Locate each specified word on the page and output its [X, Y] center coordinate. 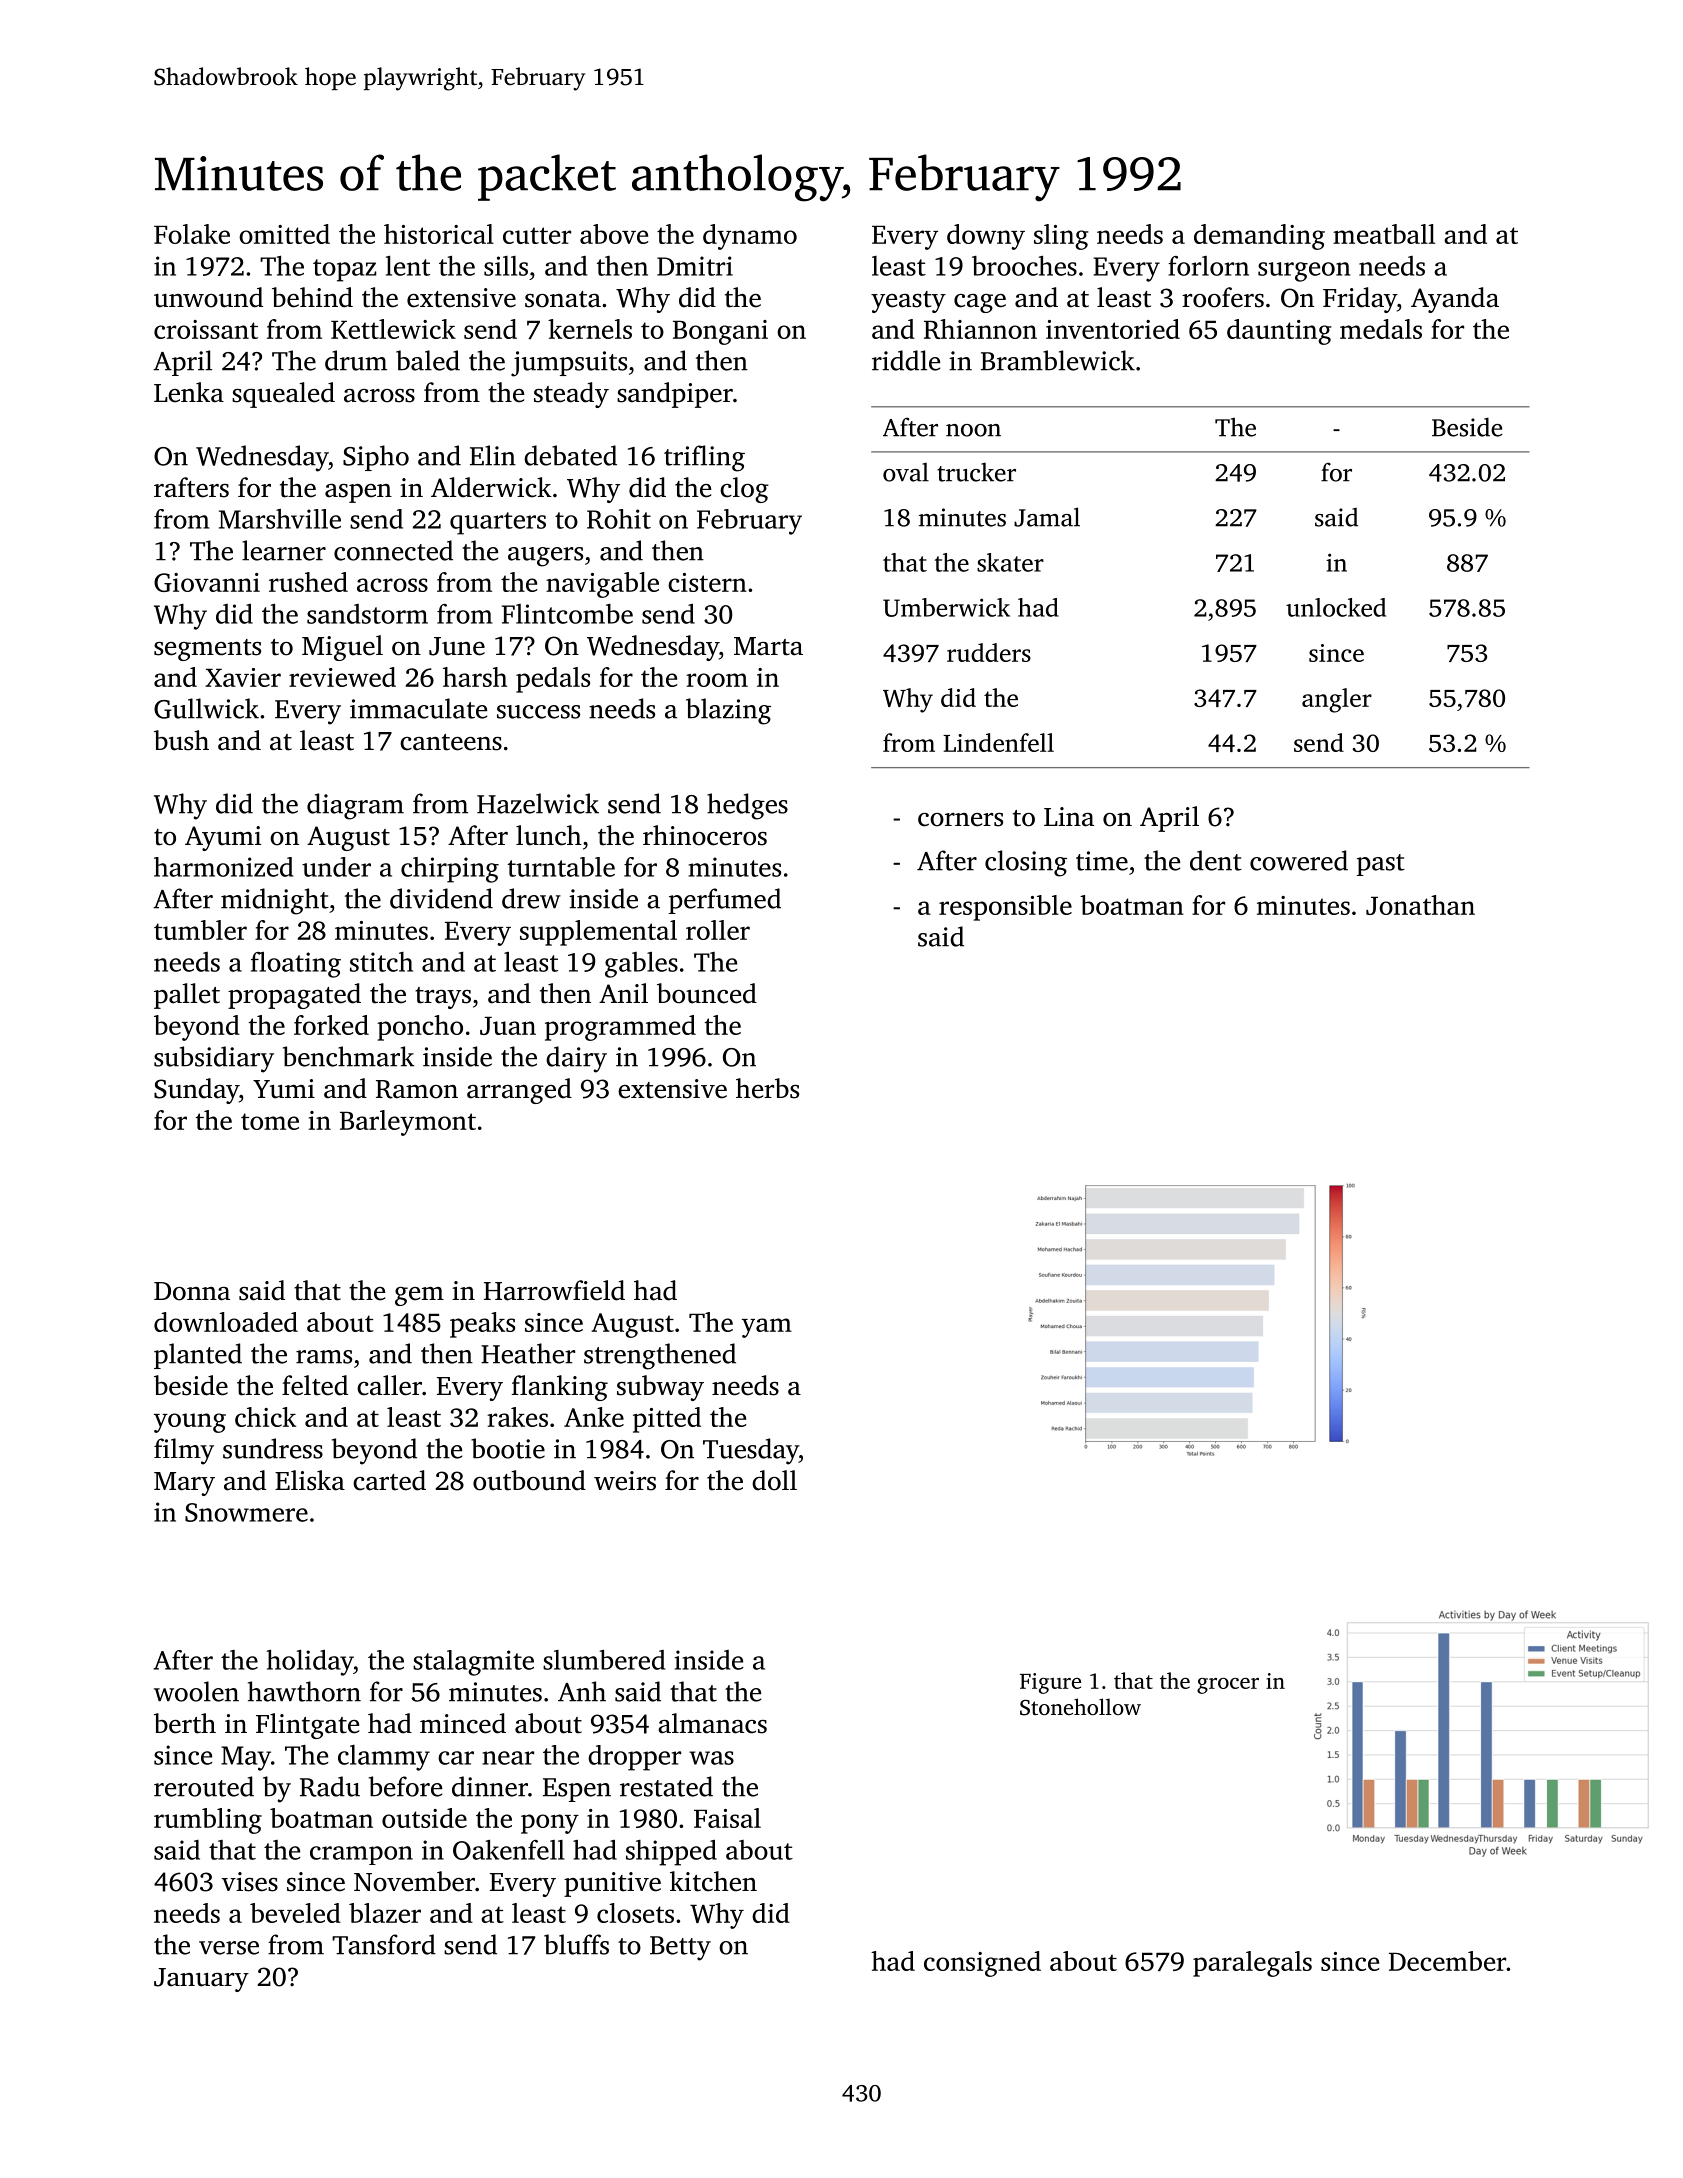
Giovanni [207, 582]
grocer [1228, 1686]
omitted [284, 234]
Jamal [1047, 517]
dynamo [750, 237]
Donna [192, 1291]
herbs [767, 1088]
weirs [625, 1481]
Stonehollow [1080, 1707]
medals [1381, 329]
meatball [1384, 234]
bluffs [576, 1944]
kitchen [713, 1881]
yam [767, 1328]
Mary [184, 1484]
